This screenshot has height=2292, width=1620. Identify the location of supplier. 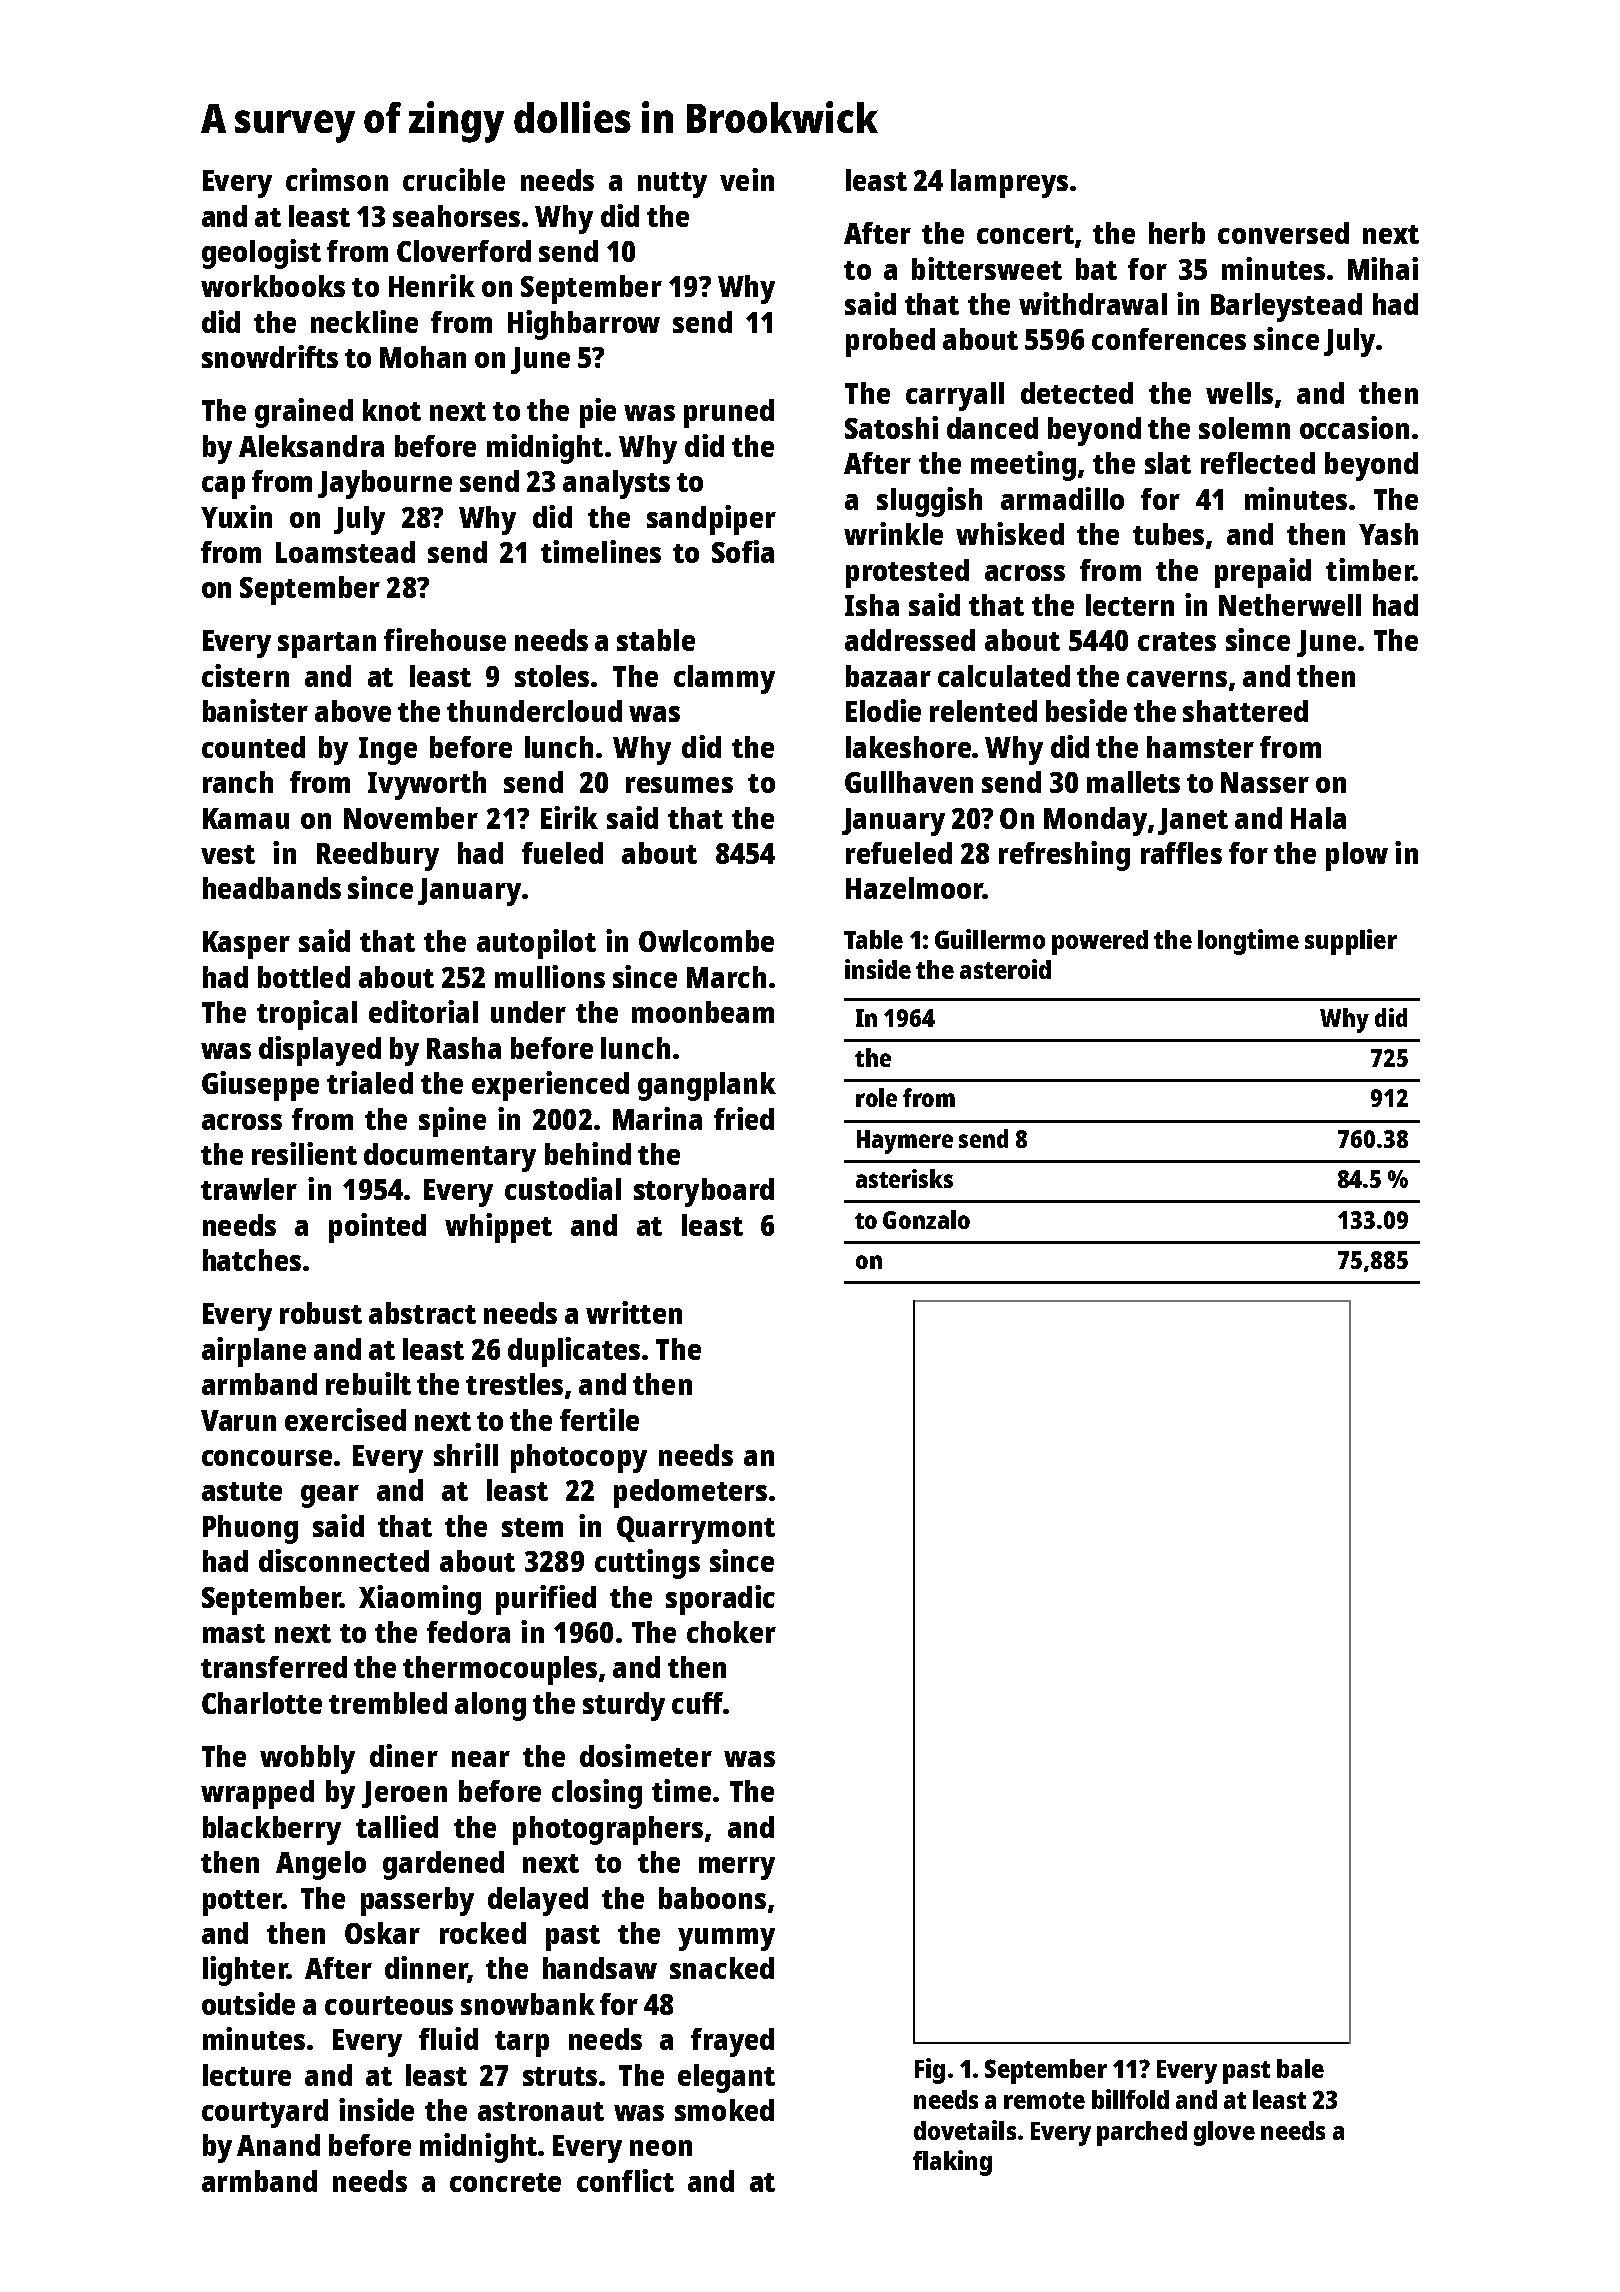
(1351, 942).
